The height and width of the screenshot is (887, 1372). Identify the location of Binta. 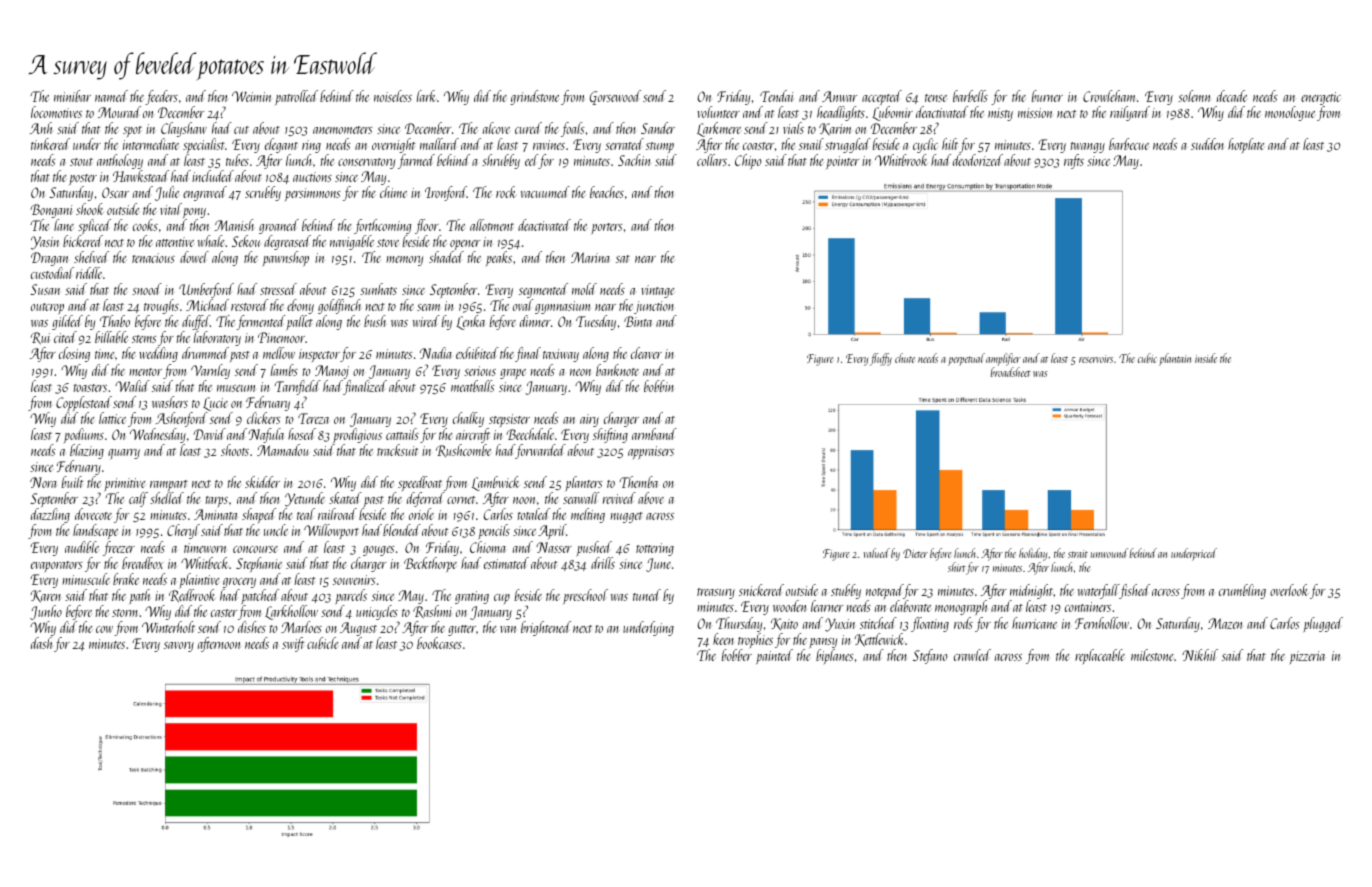
(638, 321).
